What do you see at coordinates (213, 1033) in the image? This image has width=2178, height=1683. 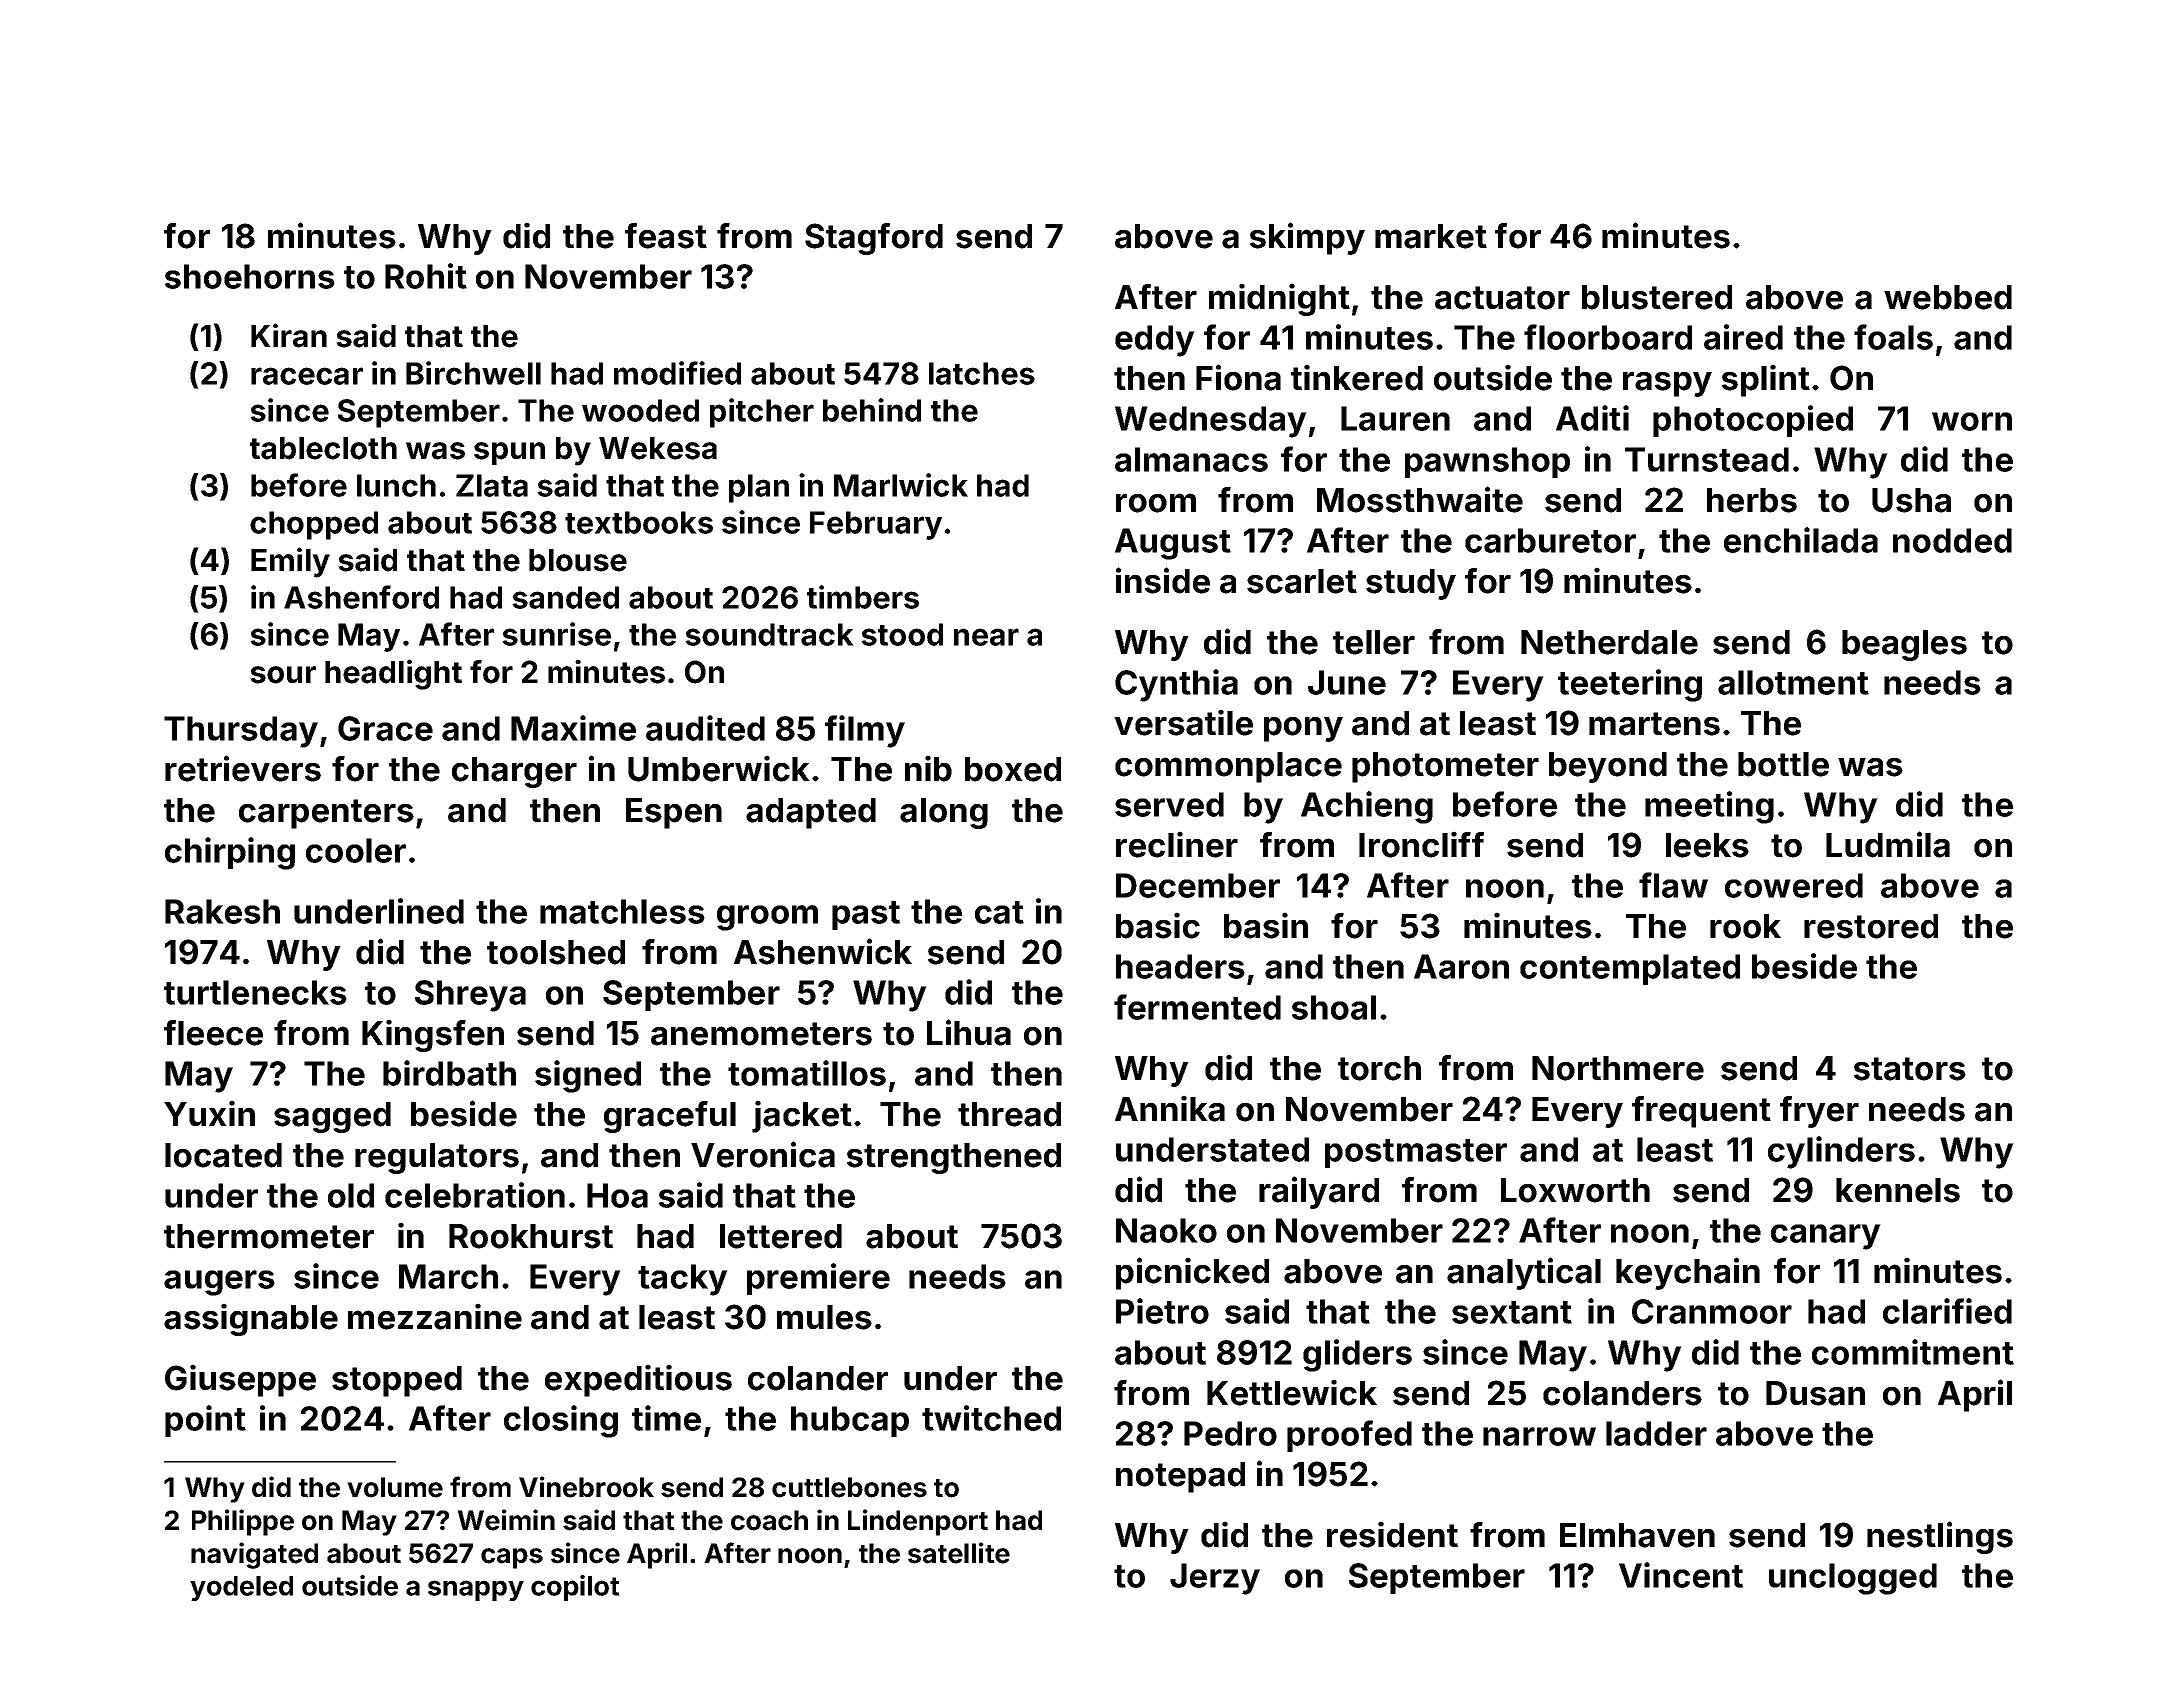 I see `fleece` at bounding box center [213, 1033].
